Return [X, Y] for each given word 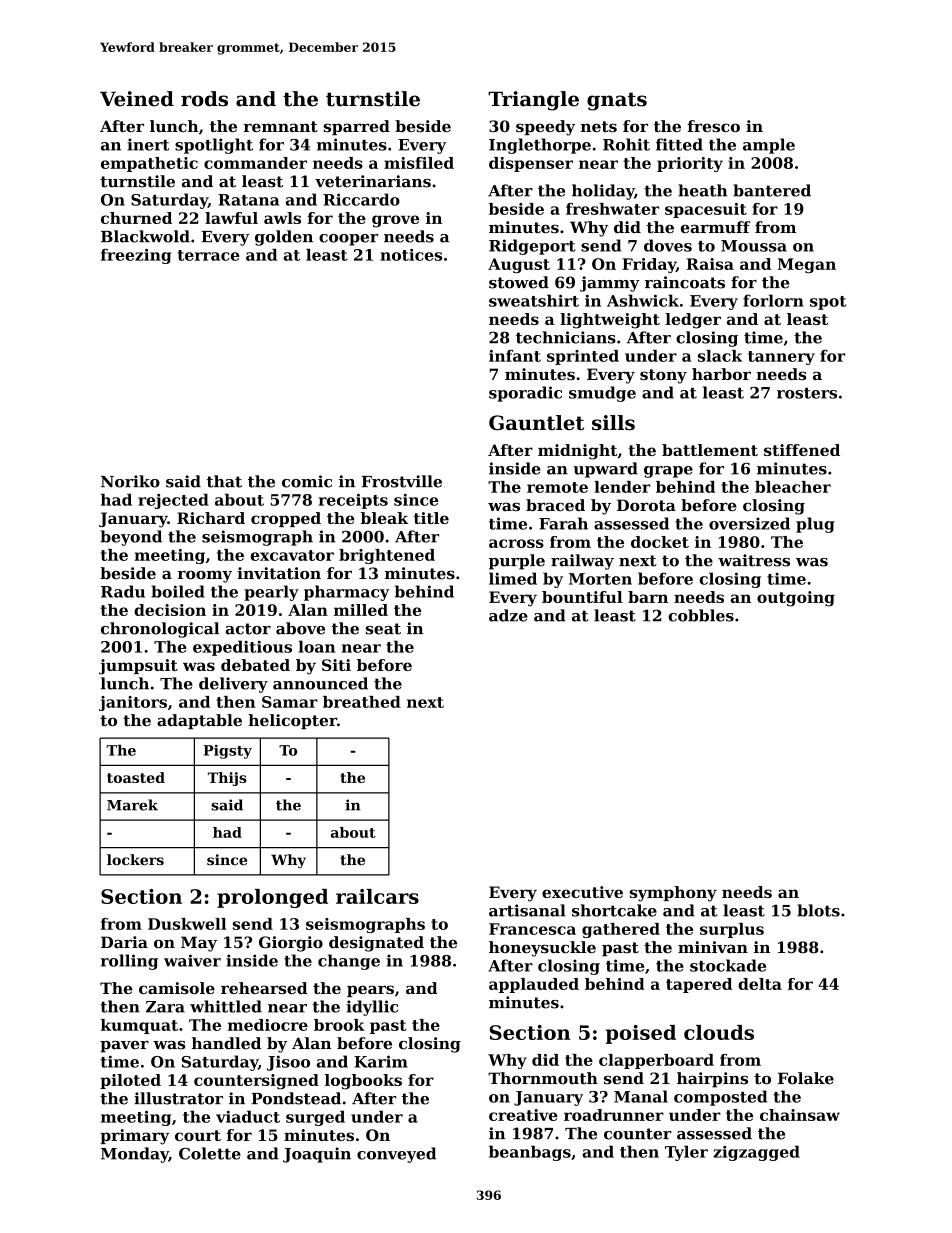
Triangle [533, 101]
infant [515, 356]
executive [582, 892]
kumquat [139, 1026]
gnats [617, 101]
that [224, 481]
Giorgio [291, 944]
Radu [123, 591]
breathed [362, 702]
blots [818, 910]
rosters [807, 393]
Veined [137, 99]
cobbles [701, 615]
